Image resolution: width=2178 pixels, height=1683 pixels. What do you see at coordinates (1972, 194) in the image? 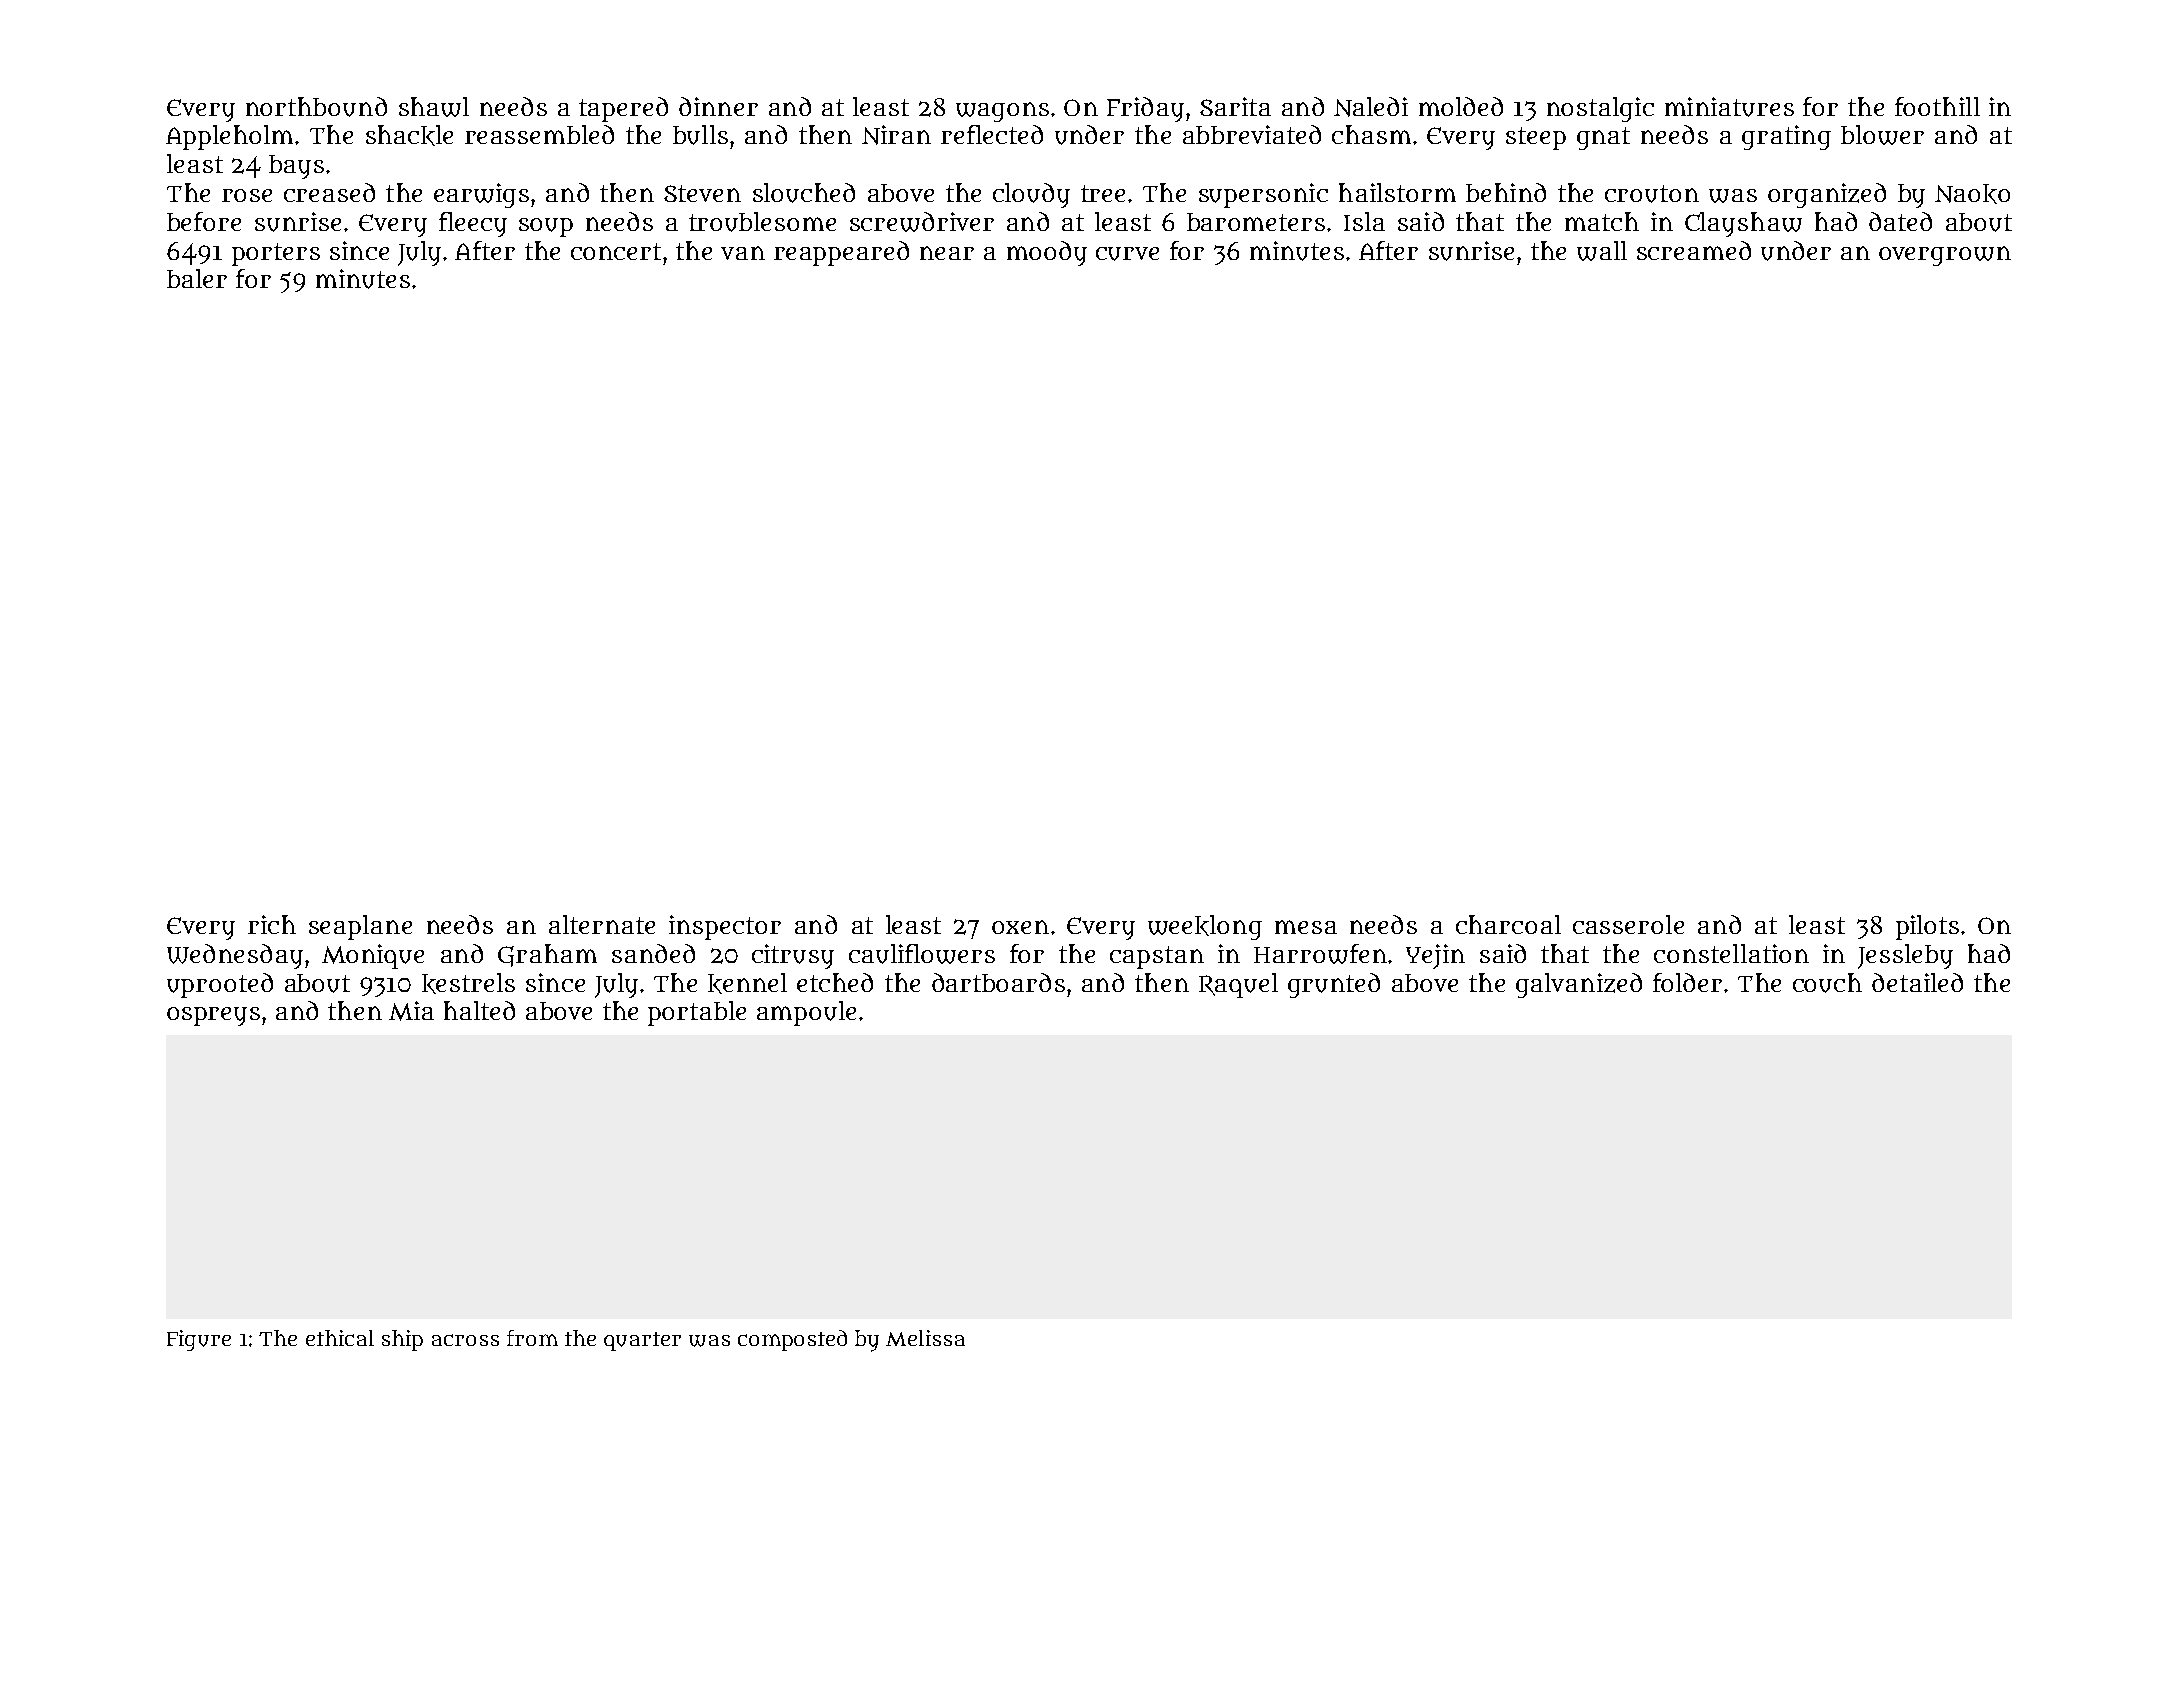
I see `Naoko` at bounding box center [1972, 194].
